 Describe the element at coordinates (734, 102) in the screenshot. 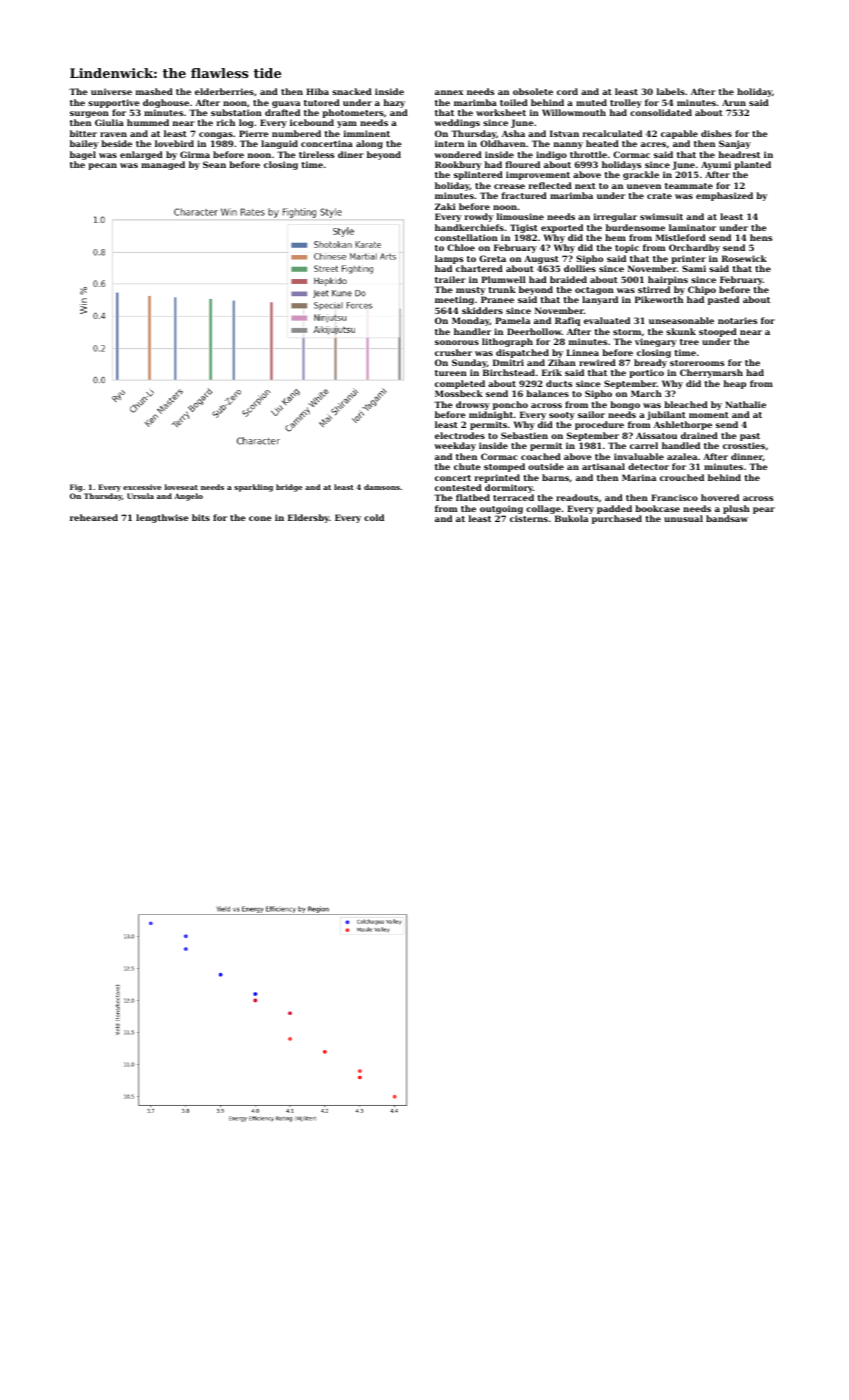

I see `Arun` at that location.
